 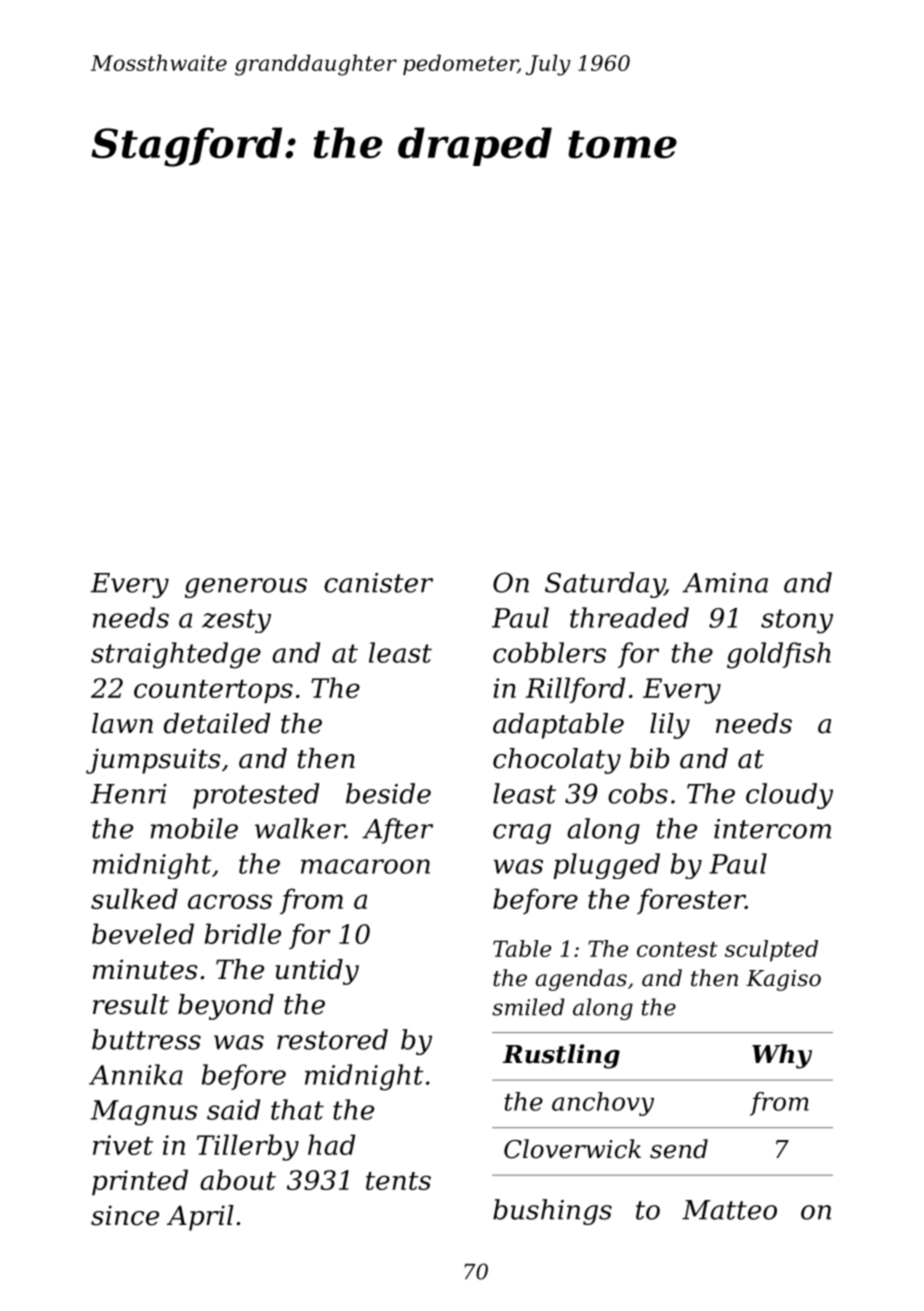 What do you see at coordinates (779, 655) in the screenshot?
I see `goldfish` at bounding box center [779, 655].
